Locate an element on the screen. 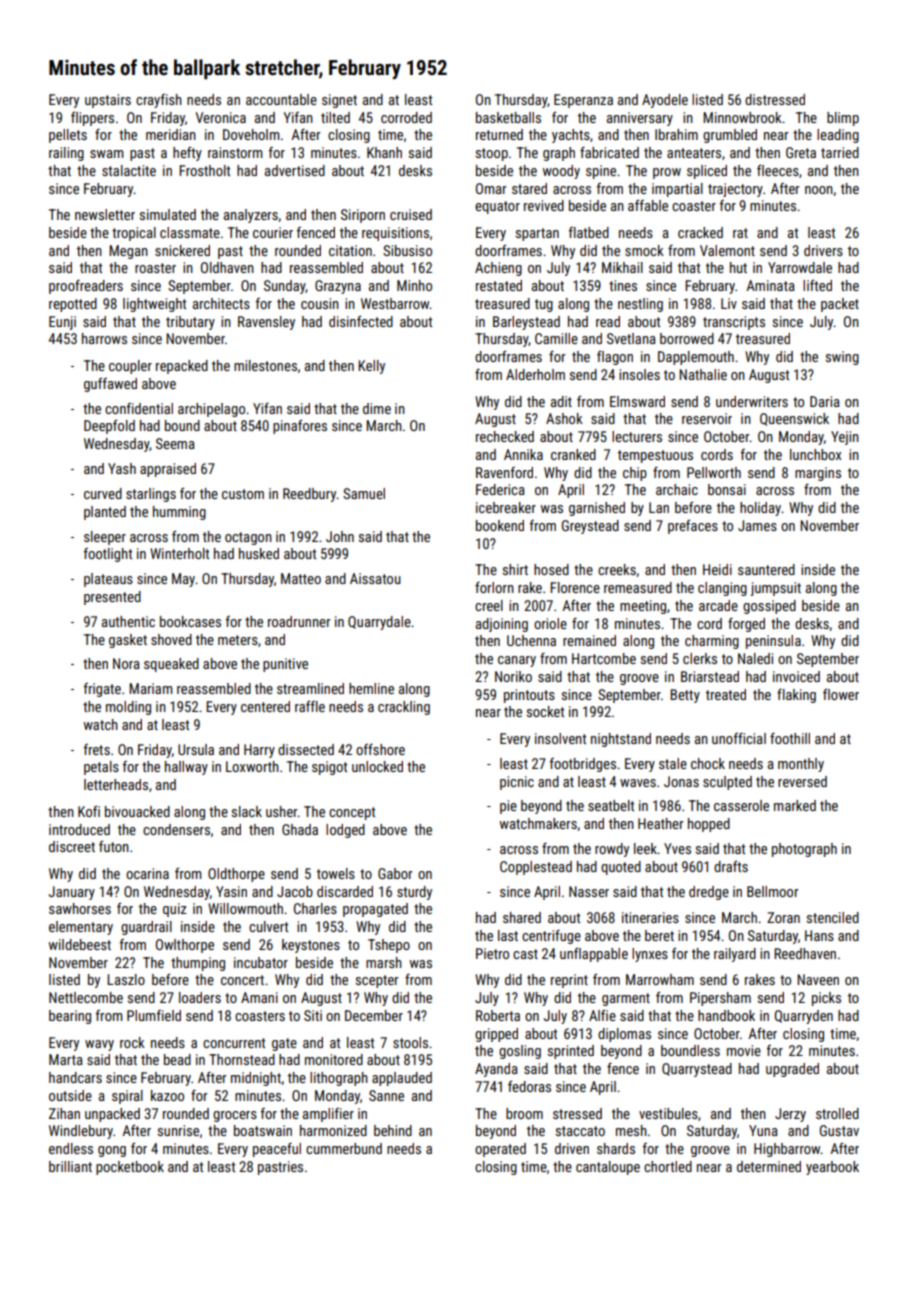 The height and width of the screenshot is (1316, 908). newsletter is located at coordinates (105, 214).
